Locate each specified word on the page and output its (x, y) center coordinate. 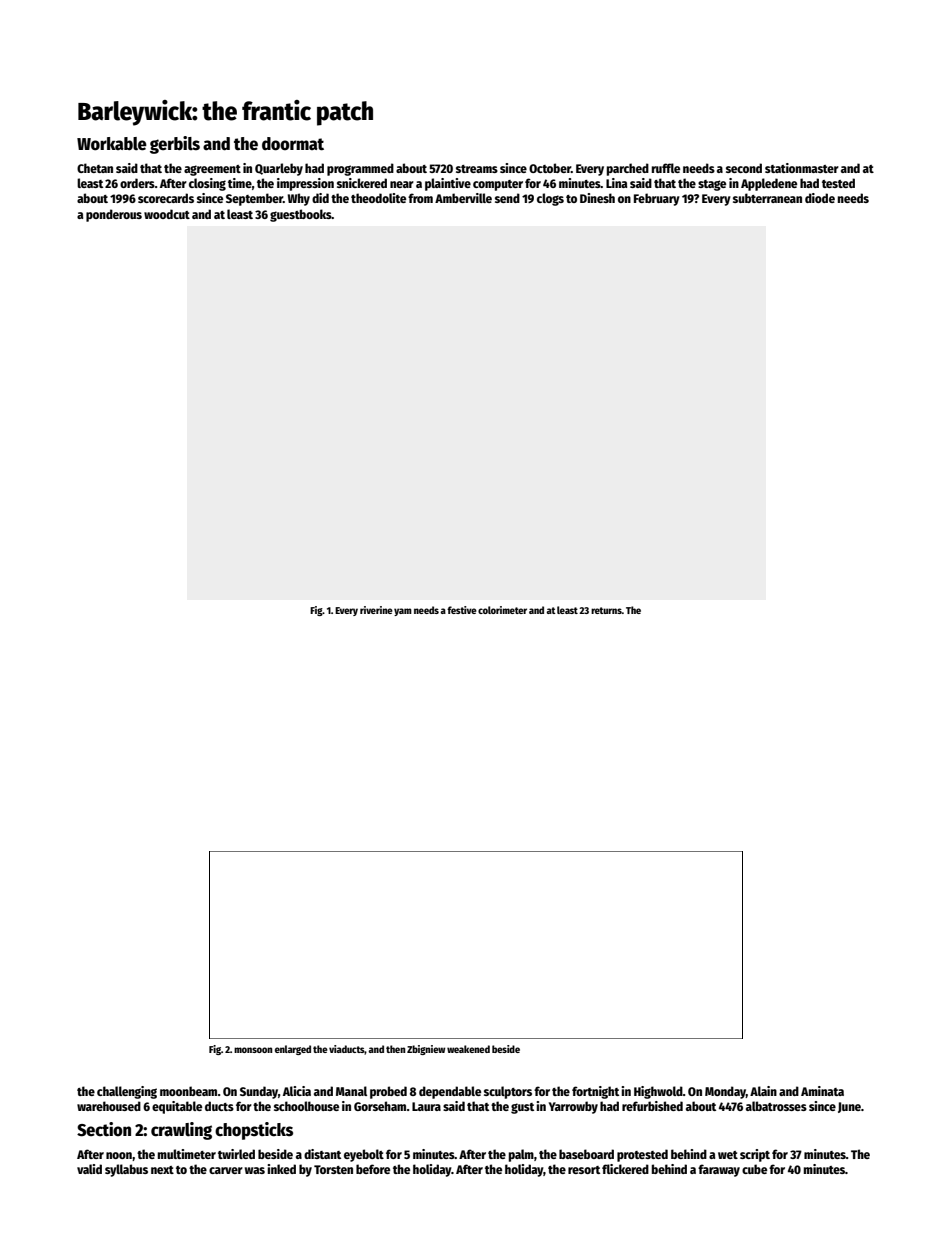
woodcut (167, 214)
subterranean (767, 198)
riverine (376, 610)
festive (462, 610)
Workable (112, 144)
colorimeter (502, 610)
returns (606, 610)
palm (521, 1155)
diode (820, 198)
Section (104, 1129)
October (550, 168)
